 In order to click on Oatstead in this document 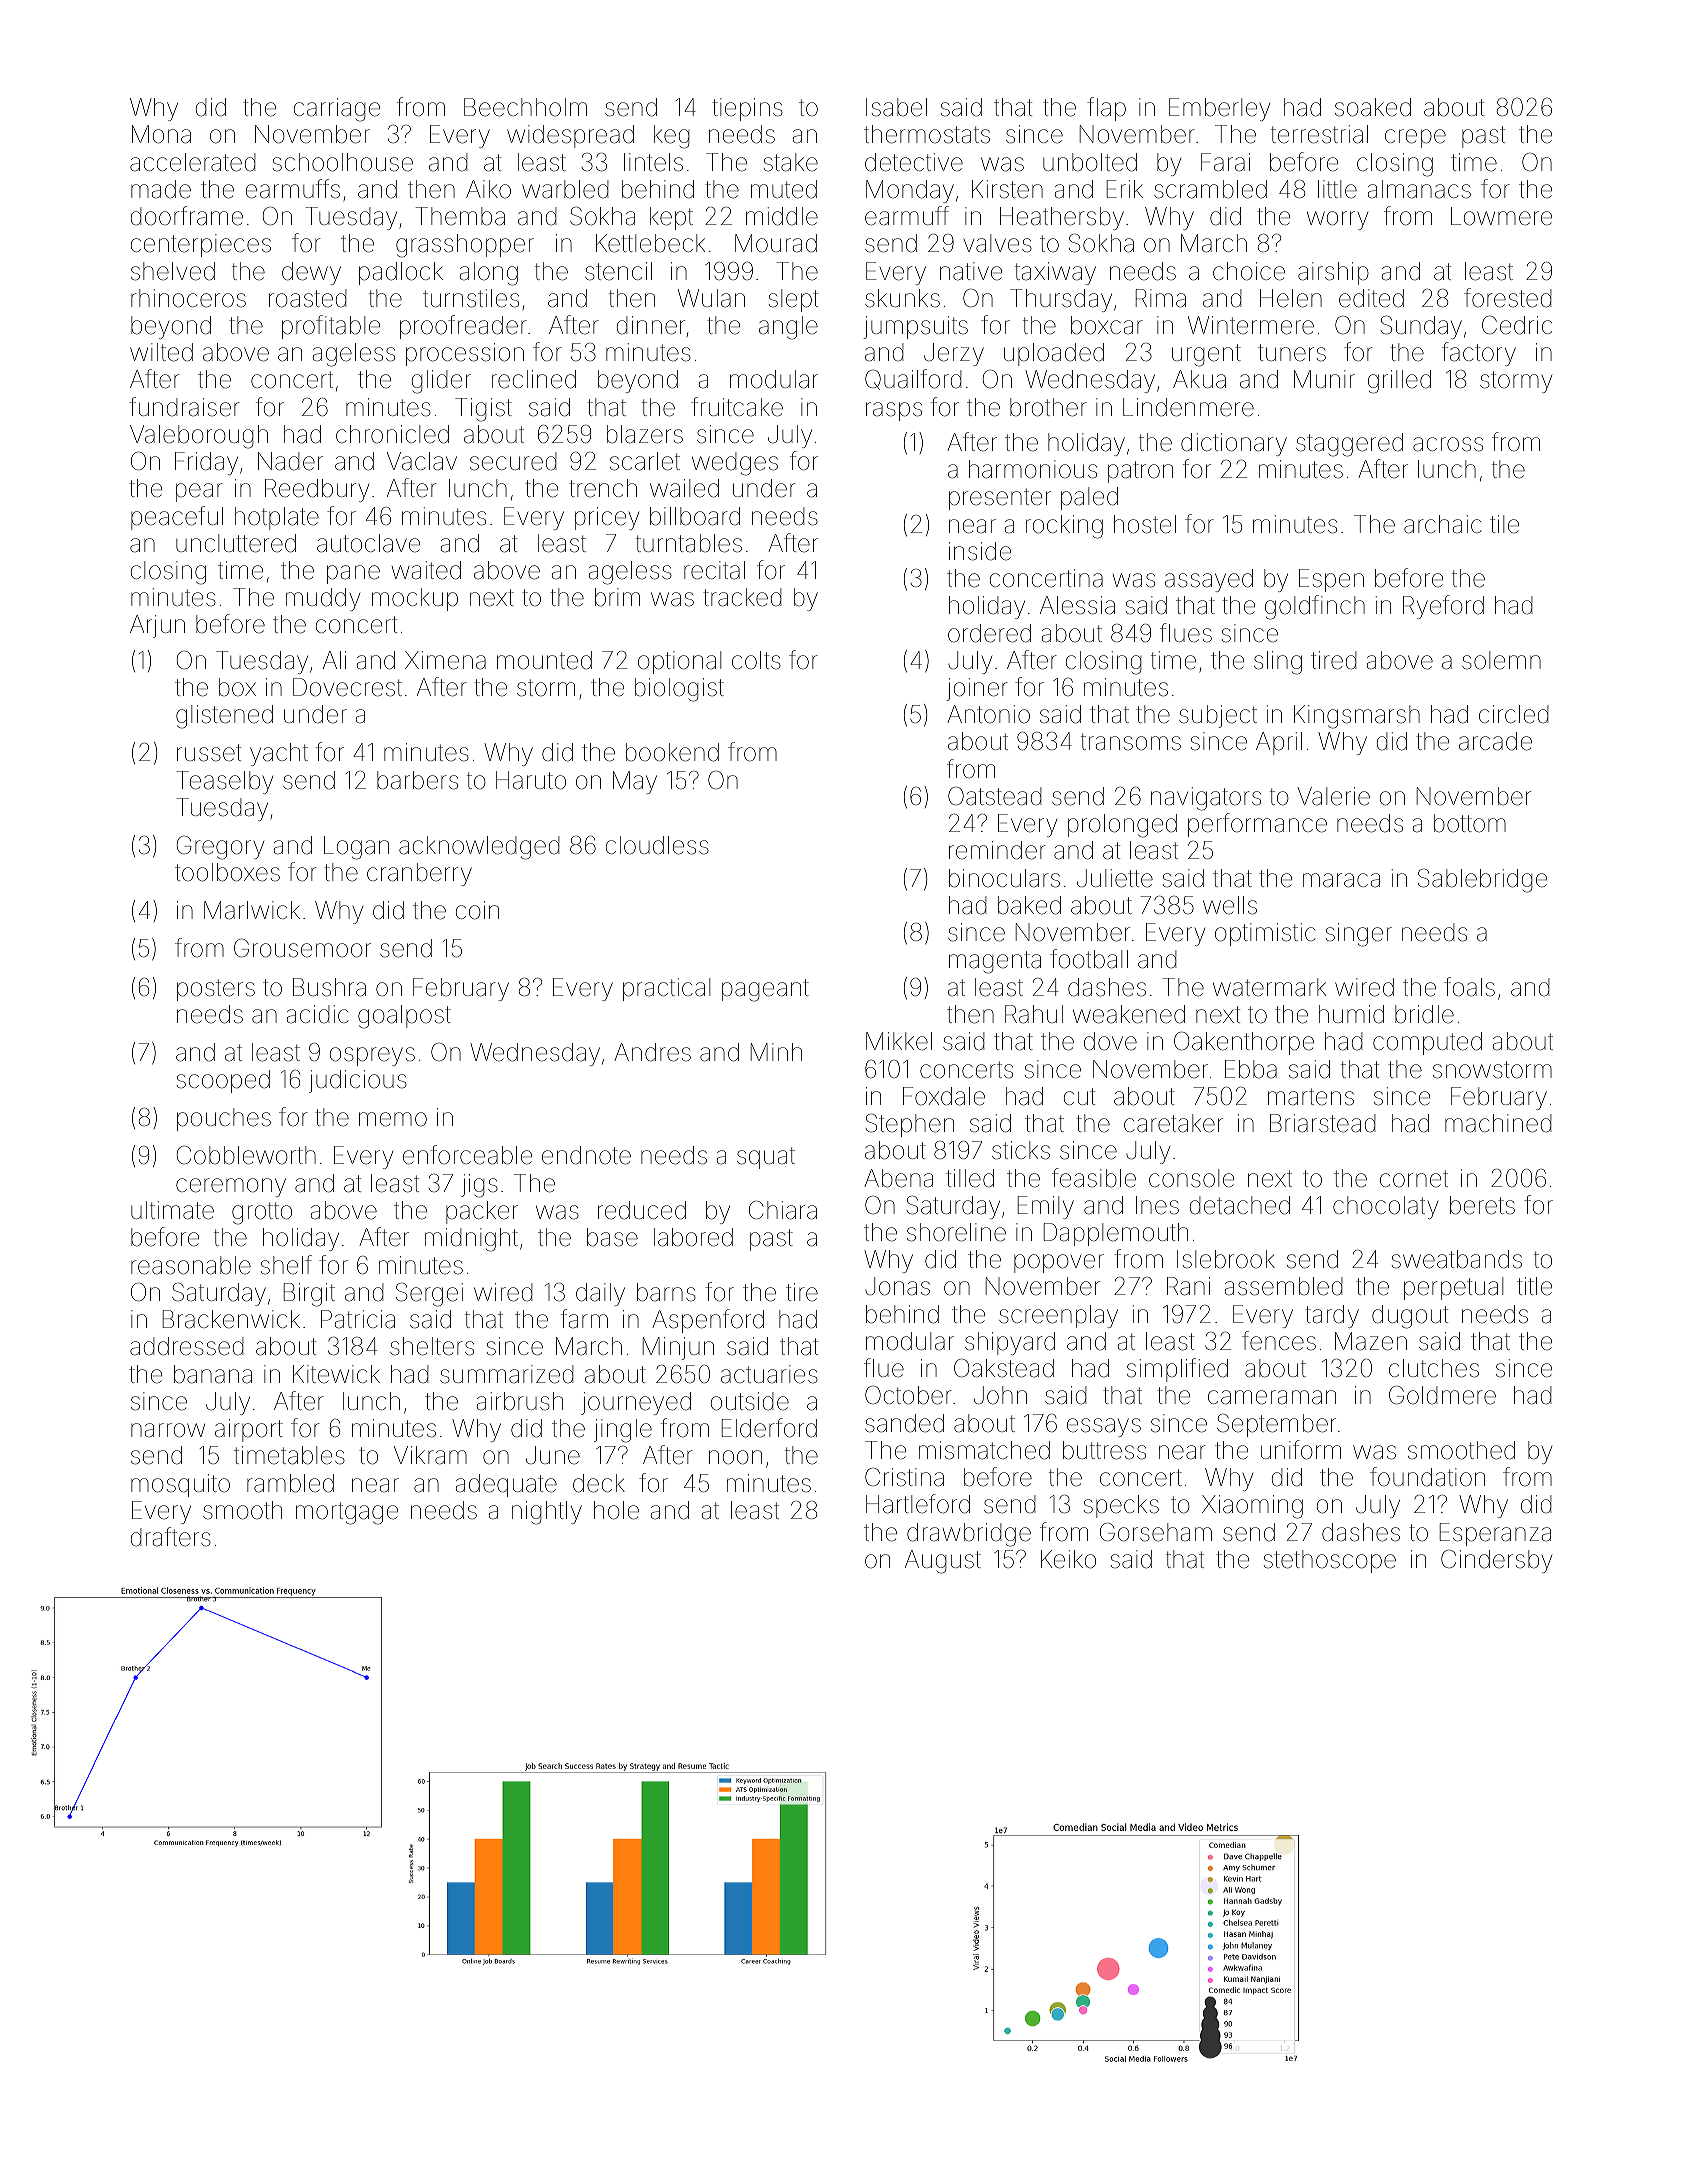, I will do `click(994, 796)`.
